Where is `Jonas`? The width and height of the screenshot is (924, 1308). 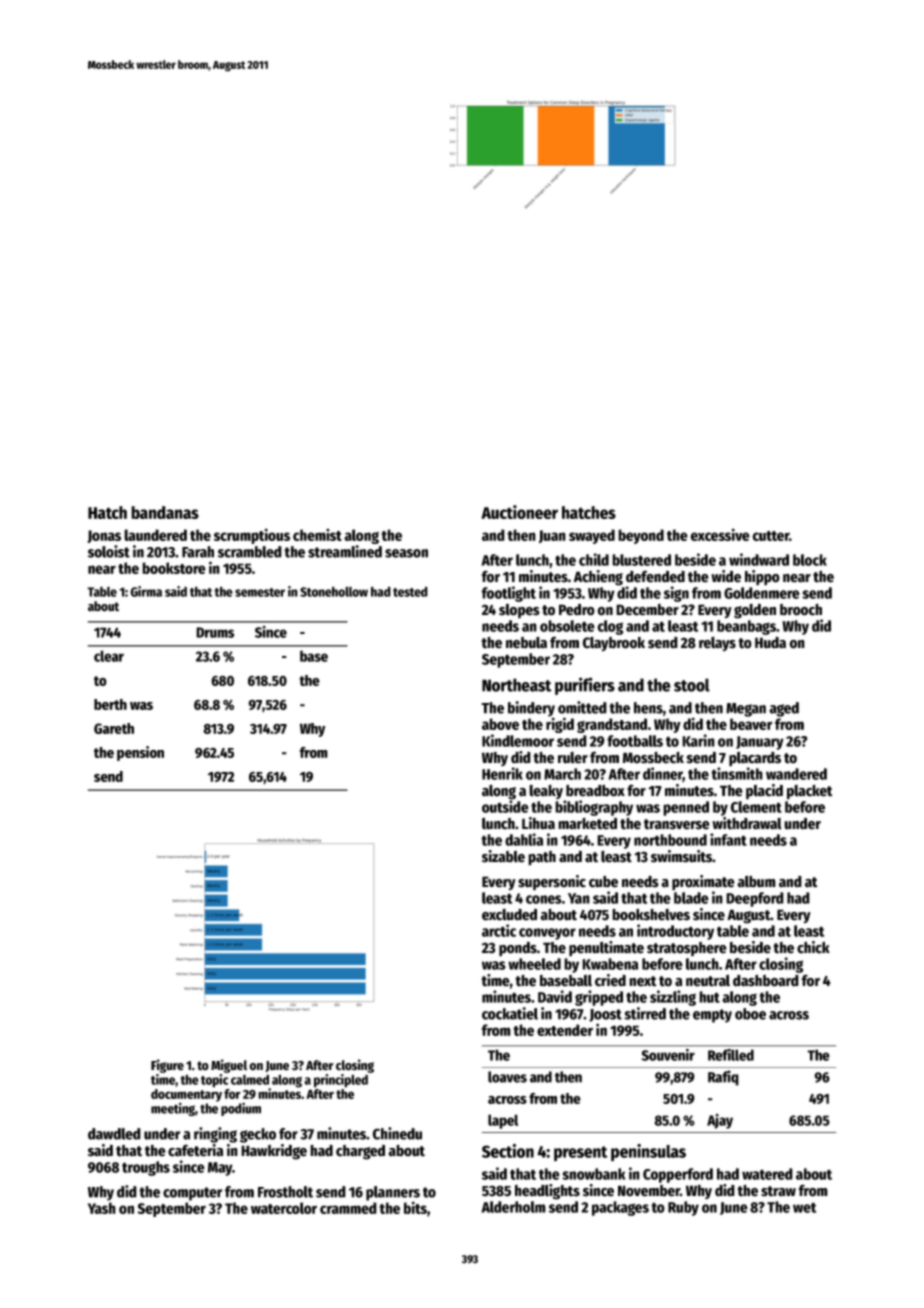 Jonas is located at coordinates (104, 536).
